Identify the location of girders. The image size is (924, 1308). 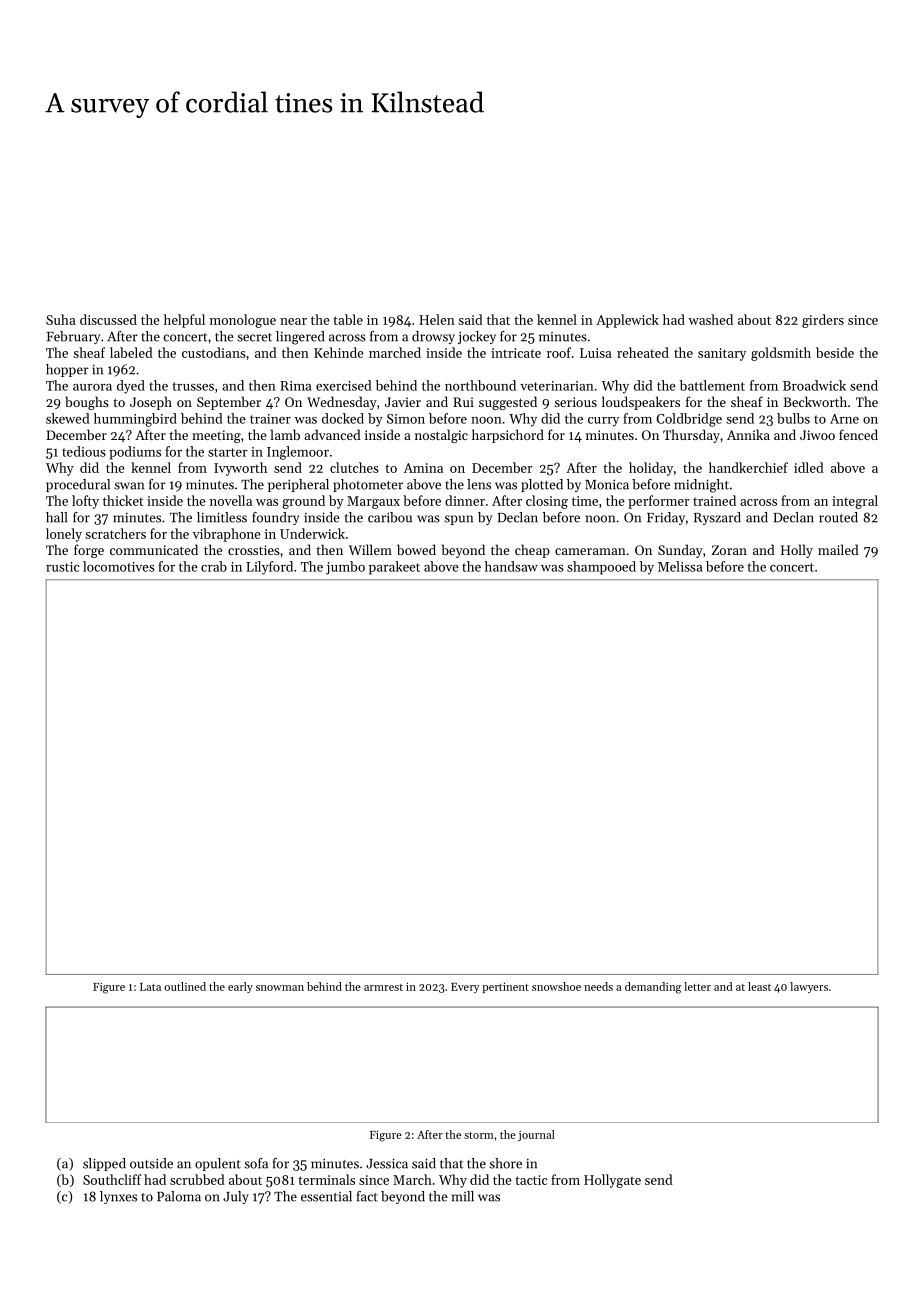
(823, 321).
